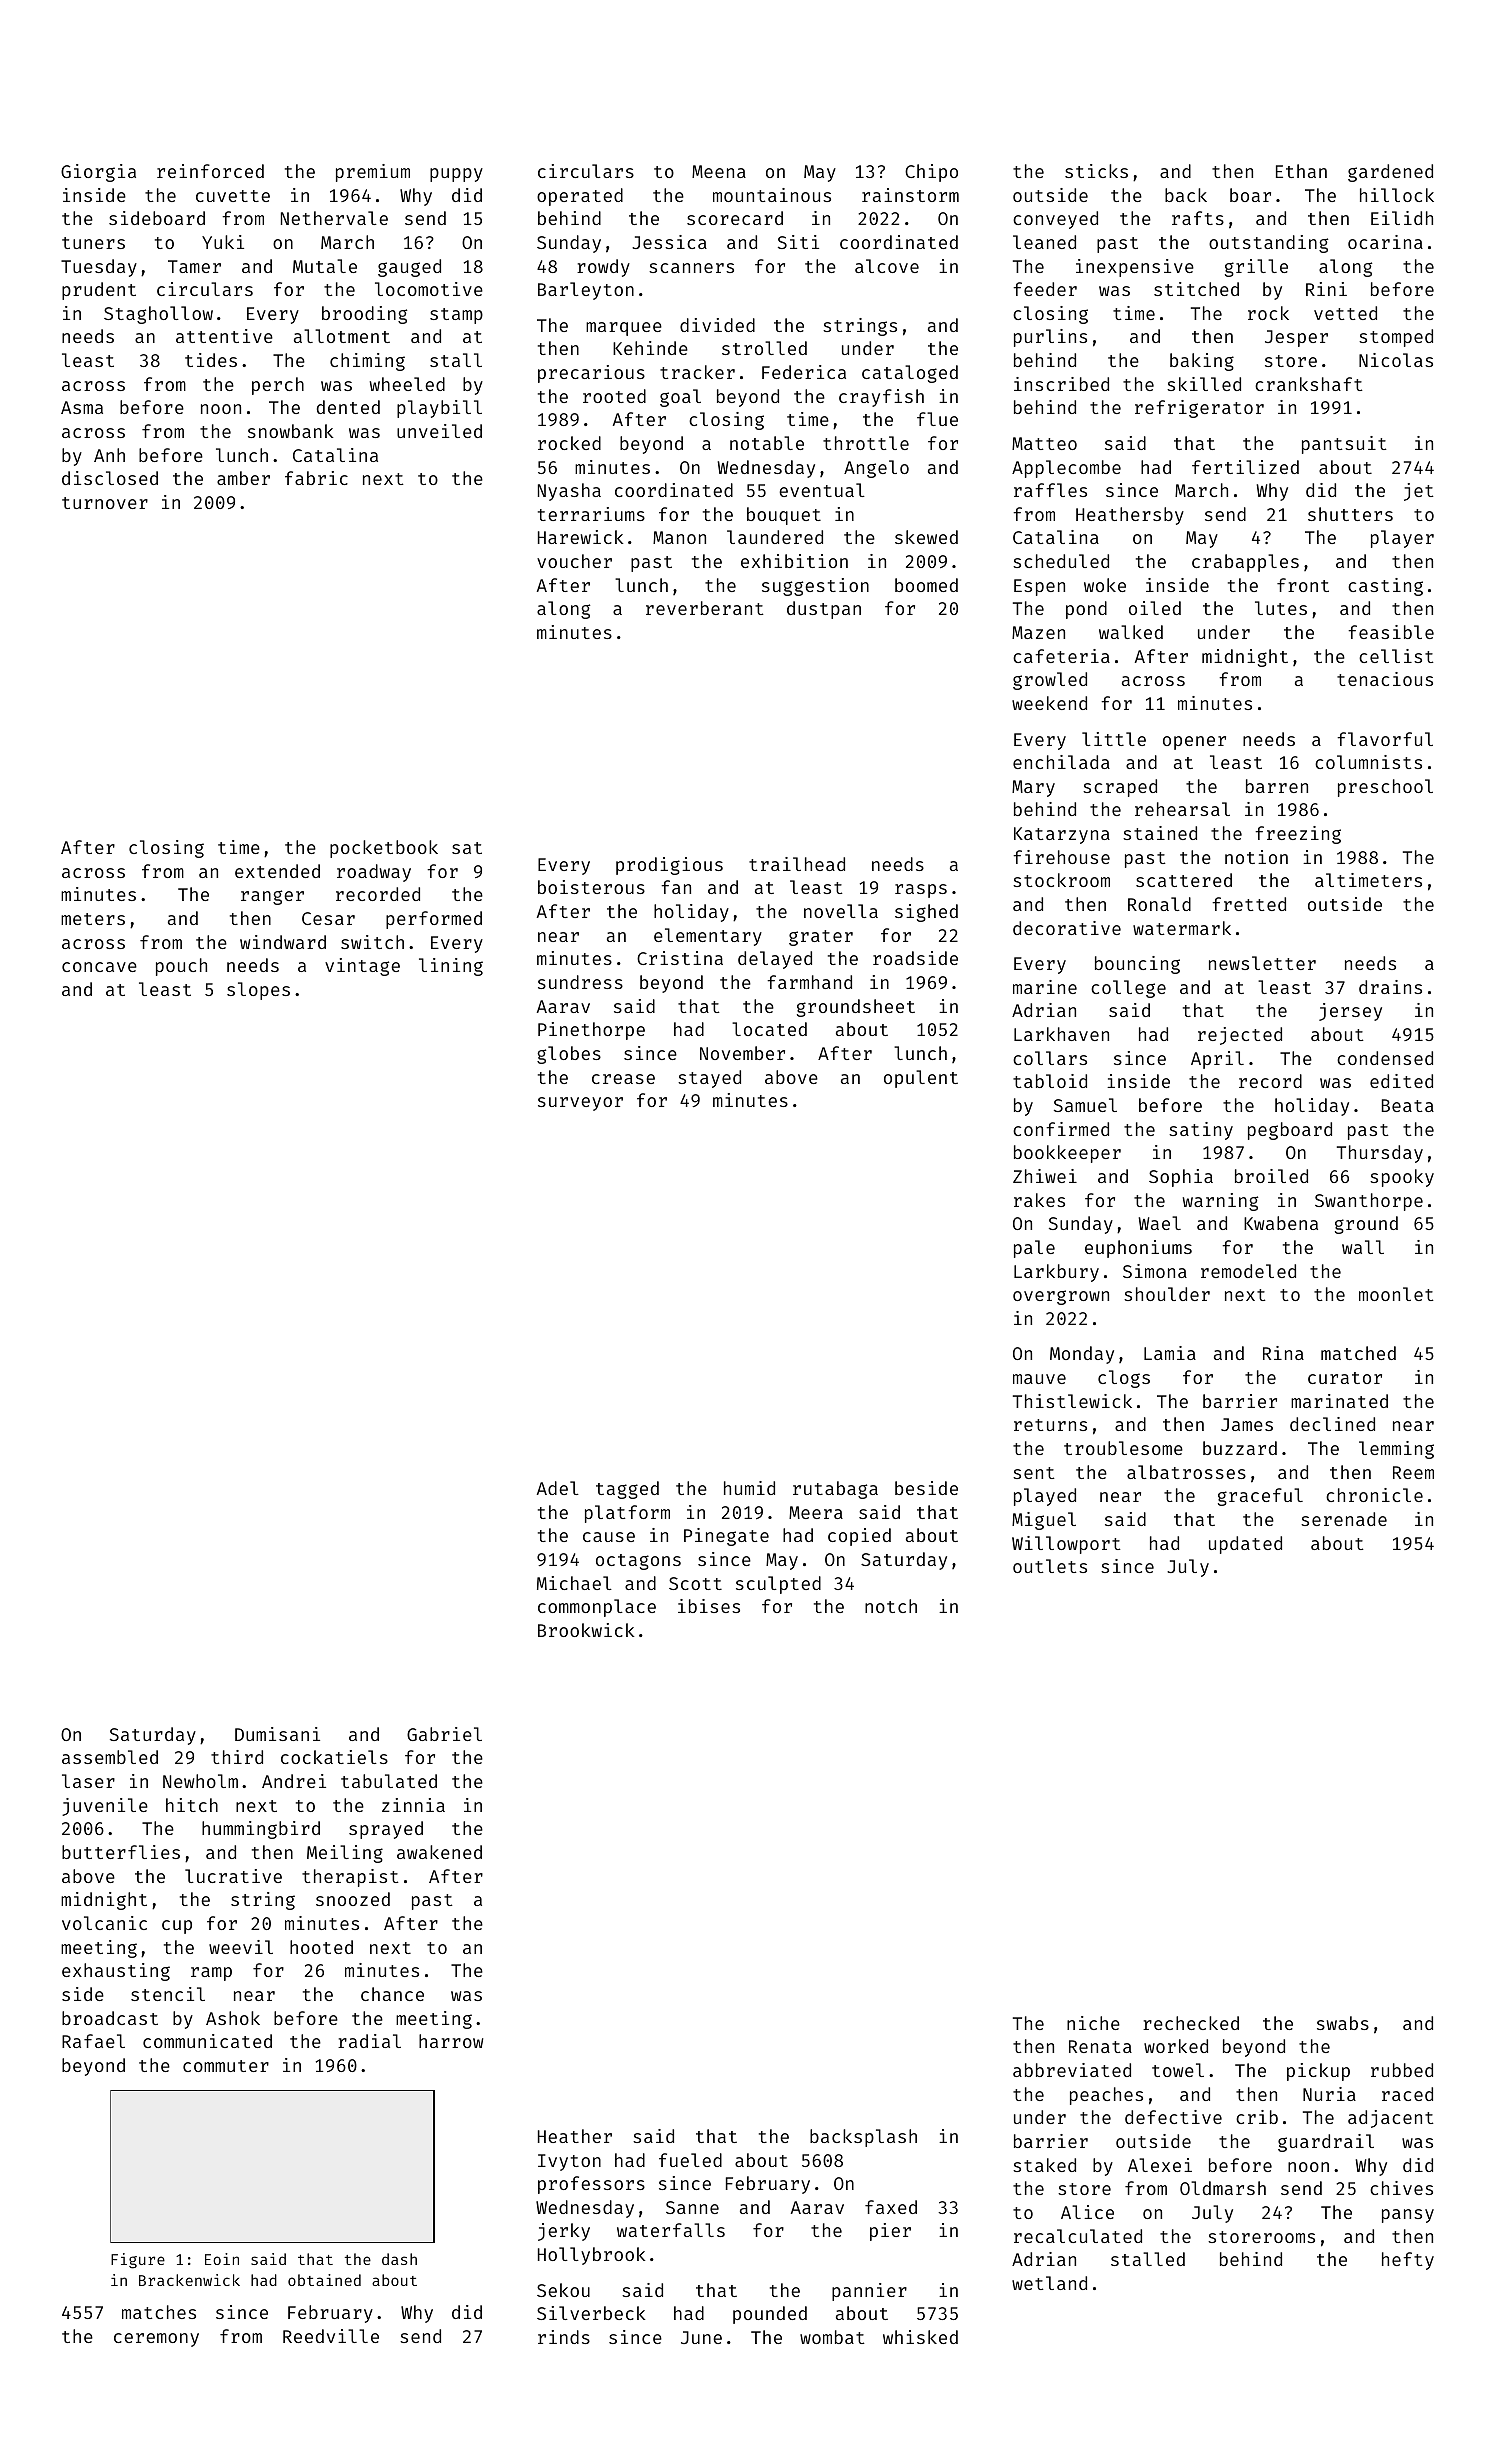  Describe the element at coordinates (1256, 857) in the screenshot. I see `notion` at that location.
